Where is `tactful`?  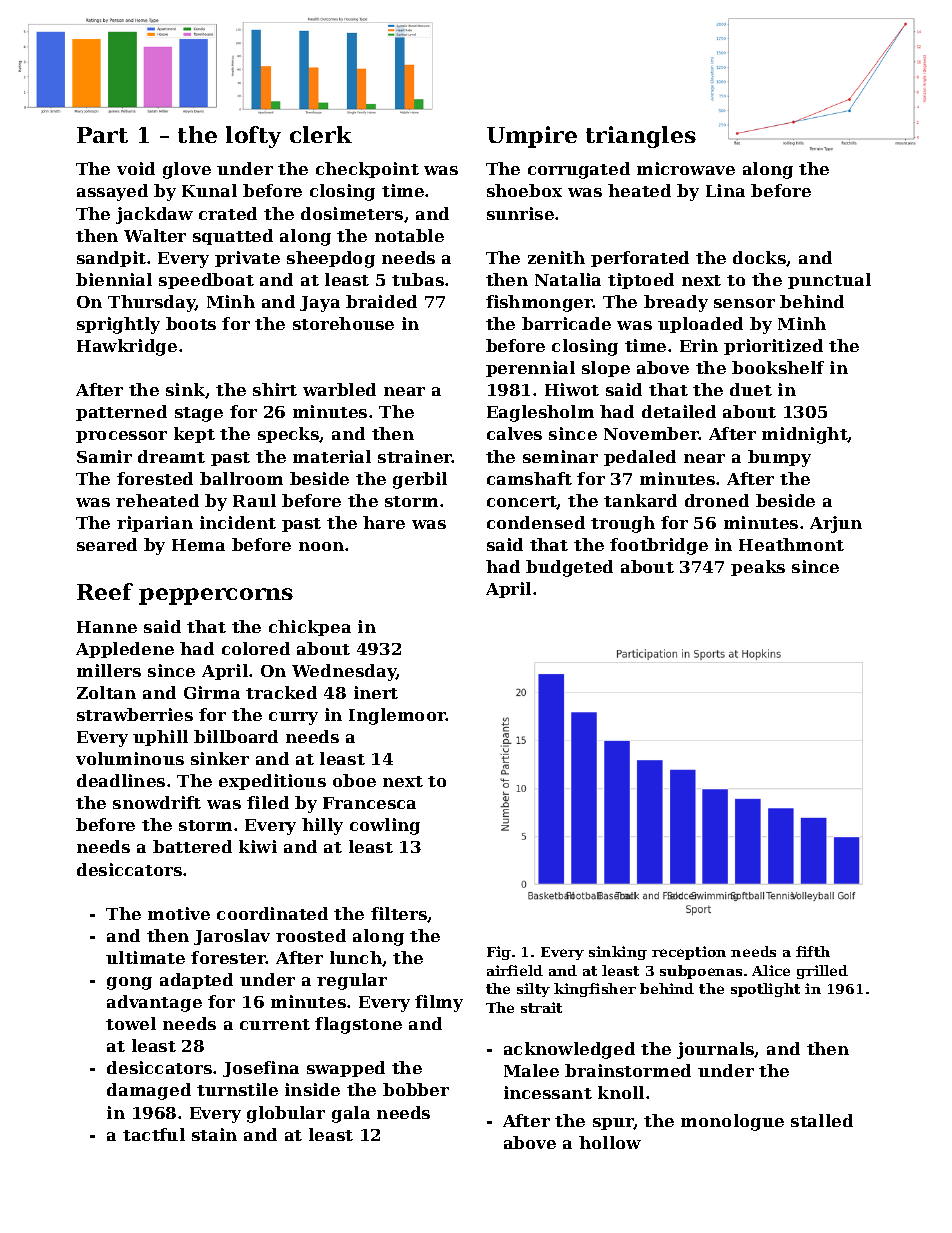 tactful is located at coordinates (154, 1134).
